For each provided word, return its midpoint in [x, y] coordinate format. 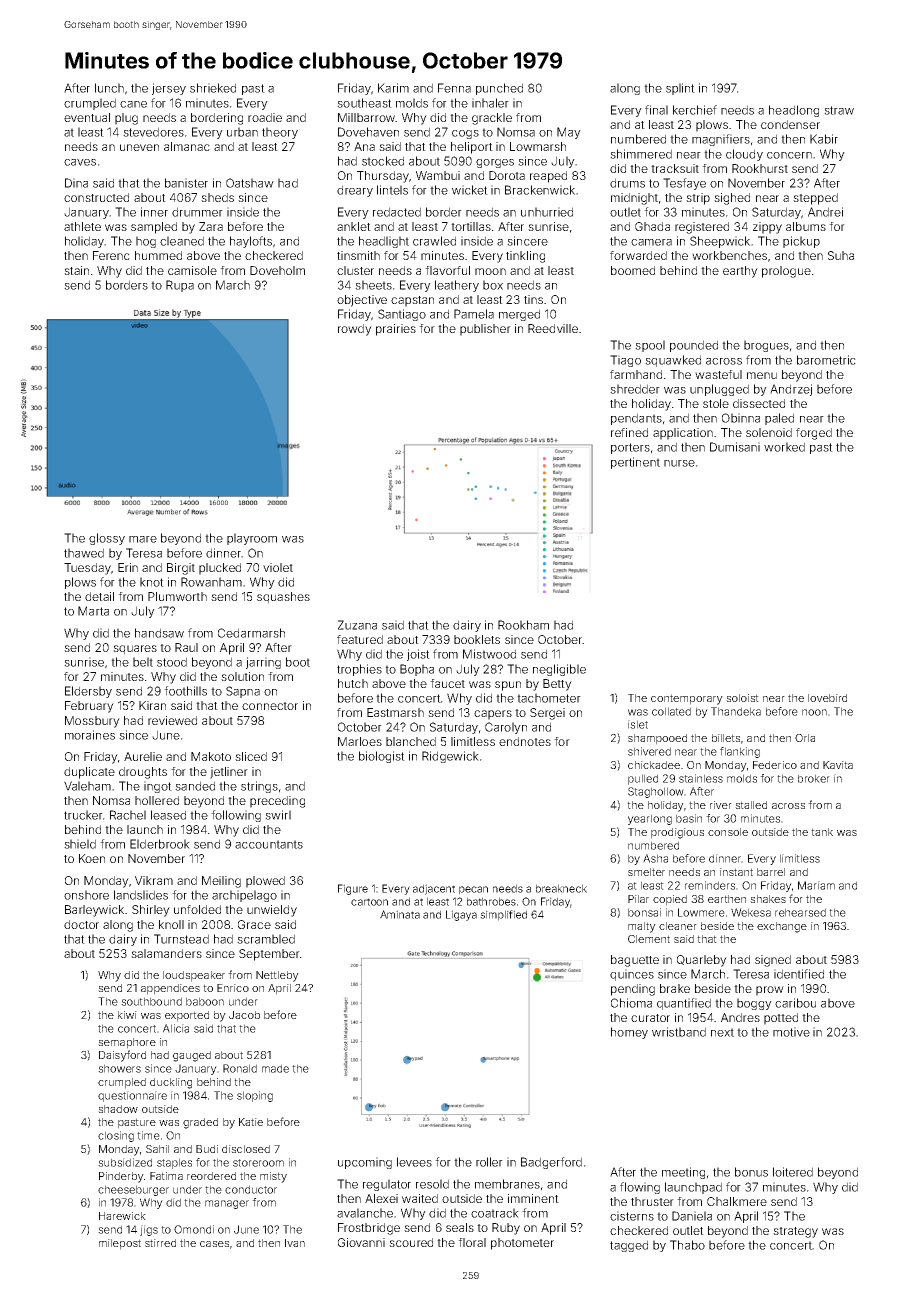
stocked [383, 161]
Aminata [400, 914]
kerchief [695, 110]
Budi [207, 1149]
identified [799, 974]
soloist [742, 698]
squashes [283, 598]
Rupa [180, 286]
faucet [447, 683]
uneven [139, 147]
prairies [396, 330]
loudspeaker [194, 976]
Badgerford [551, 1163]
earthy [740, 272]
